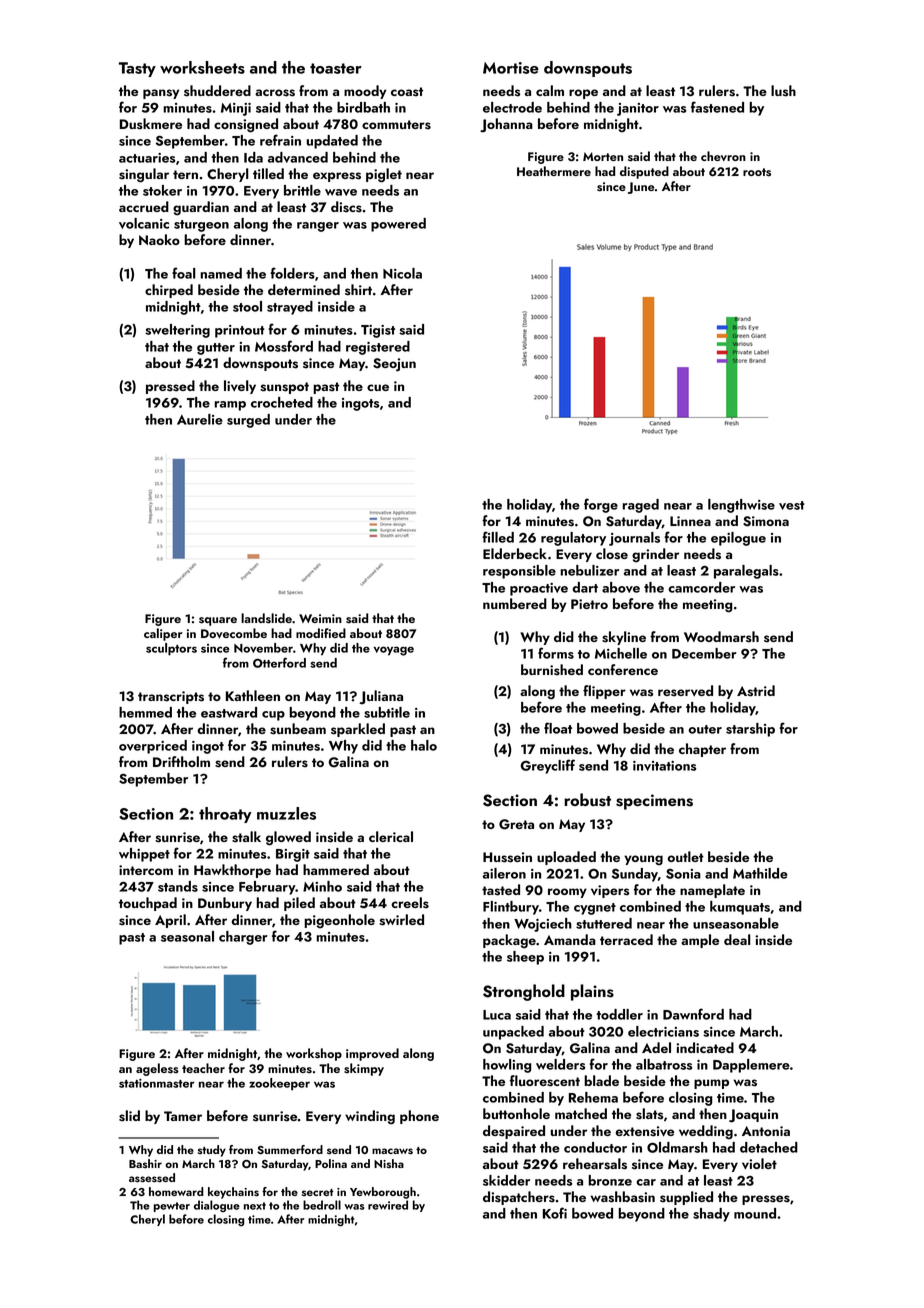 The height and width of the screenshot is (1308, 924). I want to click on worksheets, so click(202, 67).
